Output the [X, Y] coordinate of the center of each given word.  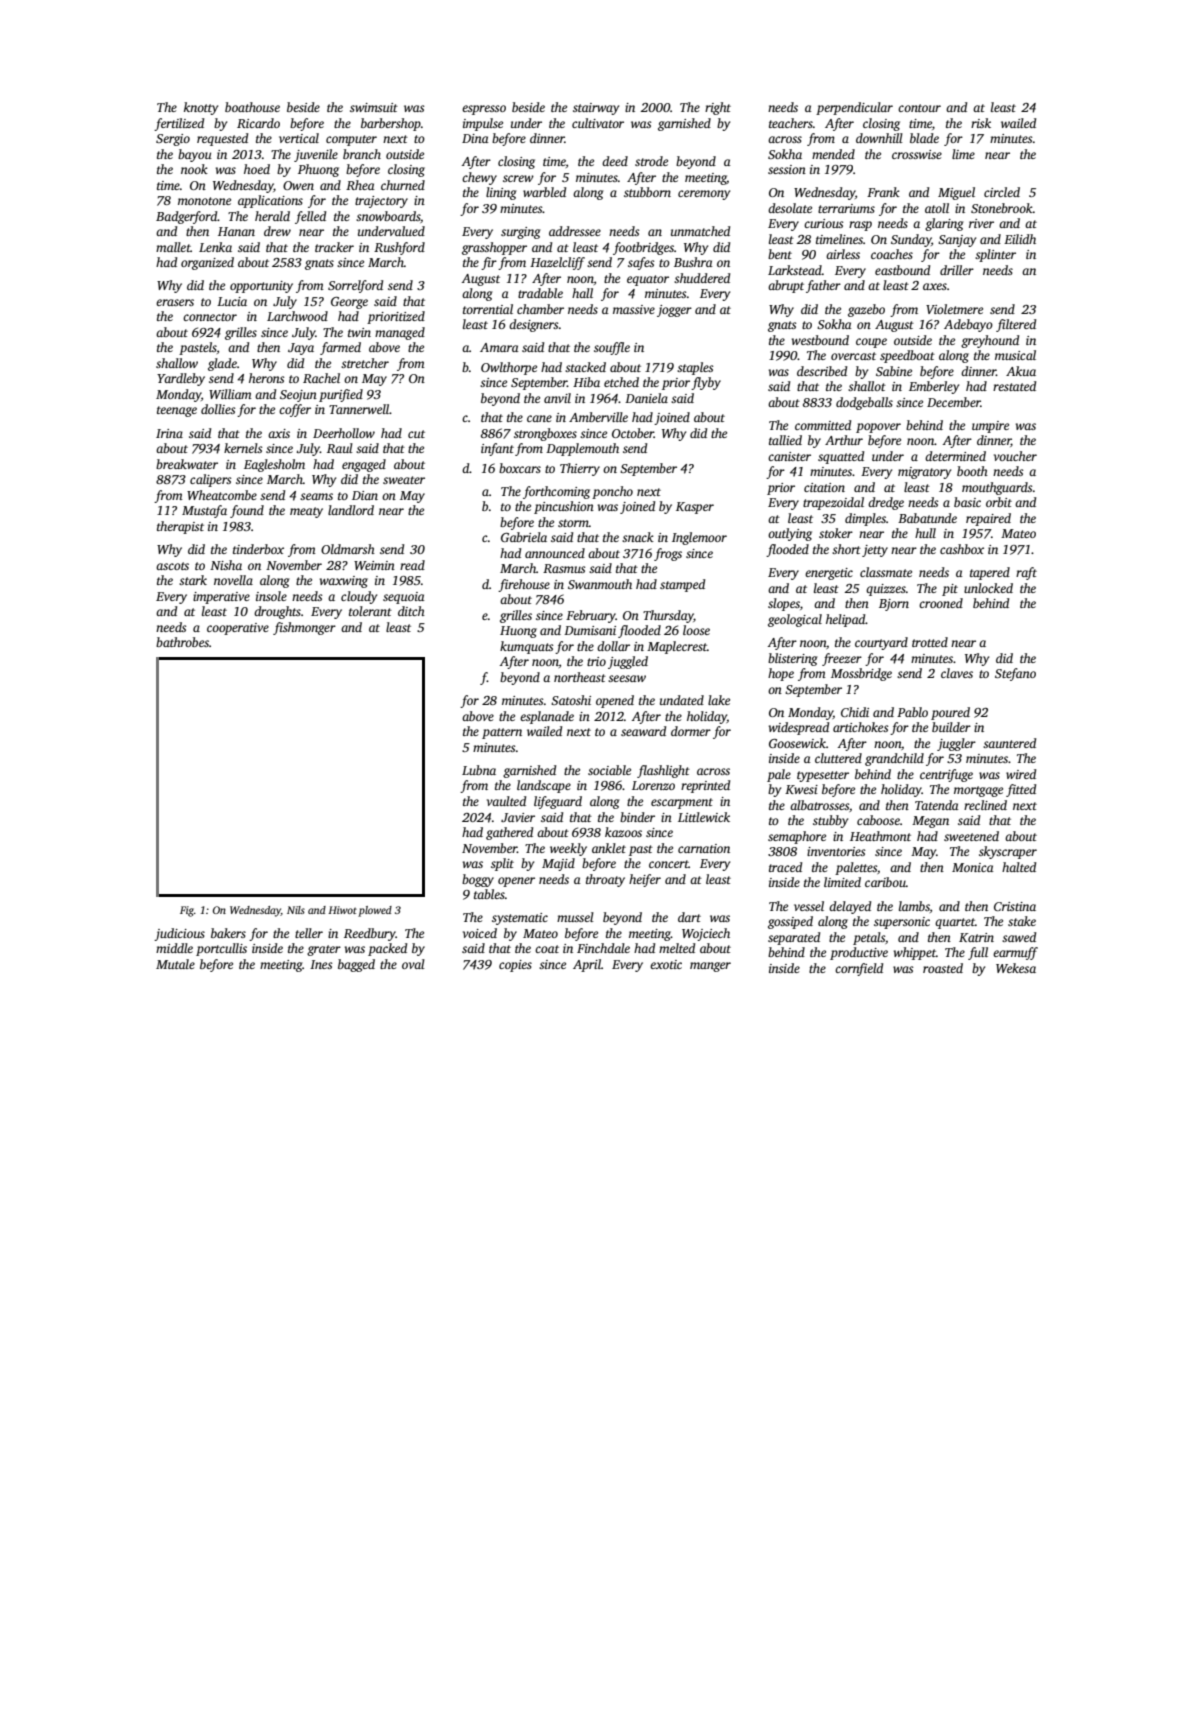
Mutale [175, 964]
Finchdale [603, 948]
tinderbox [258, 549]
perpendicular [854, 108]
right [718, 108]
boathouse [252, 107]
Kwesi [801, 789]
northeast [580, 677]
